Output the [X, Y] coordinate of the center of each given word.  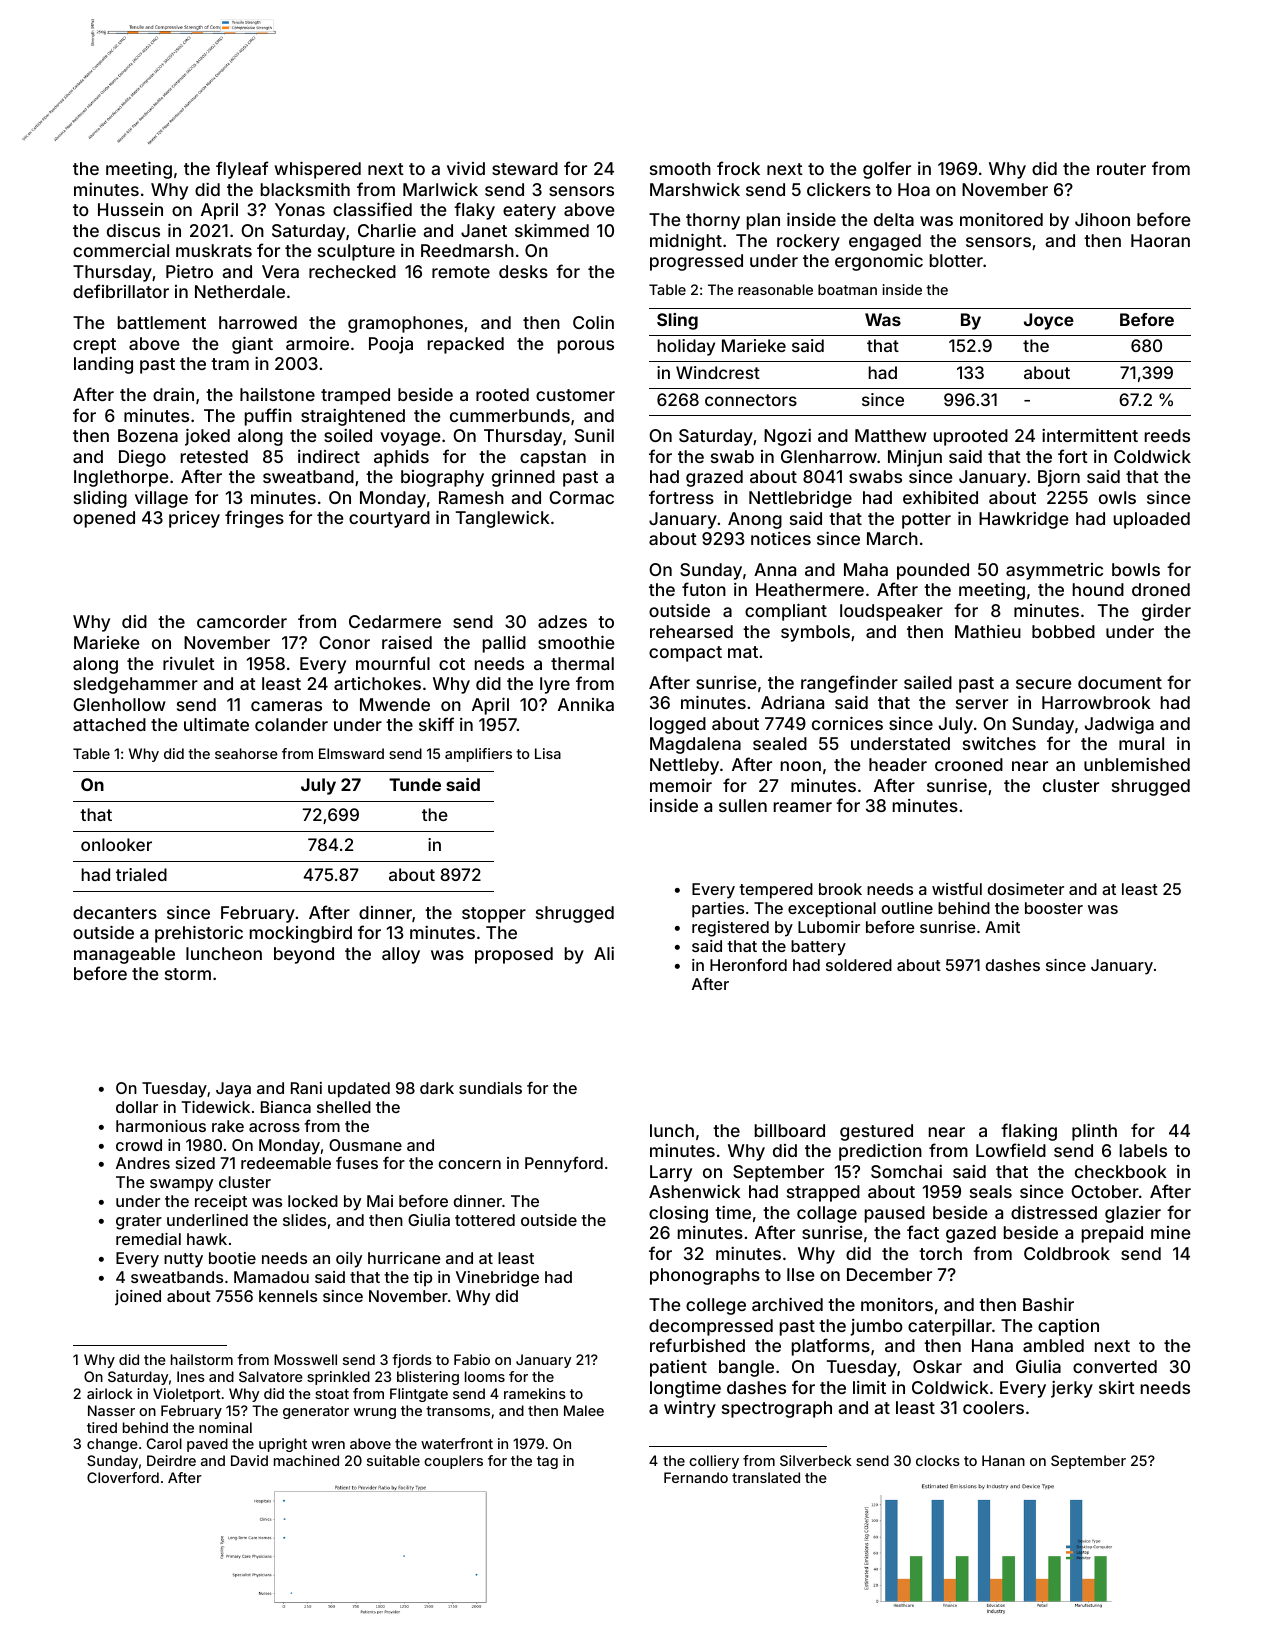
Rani [306, 1088]
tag [547, 1462]
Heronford [748, 964]
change [112, 1445]
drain [173, 394]
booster [1054, 908]
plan [763, 221]
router [1121, 169]
